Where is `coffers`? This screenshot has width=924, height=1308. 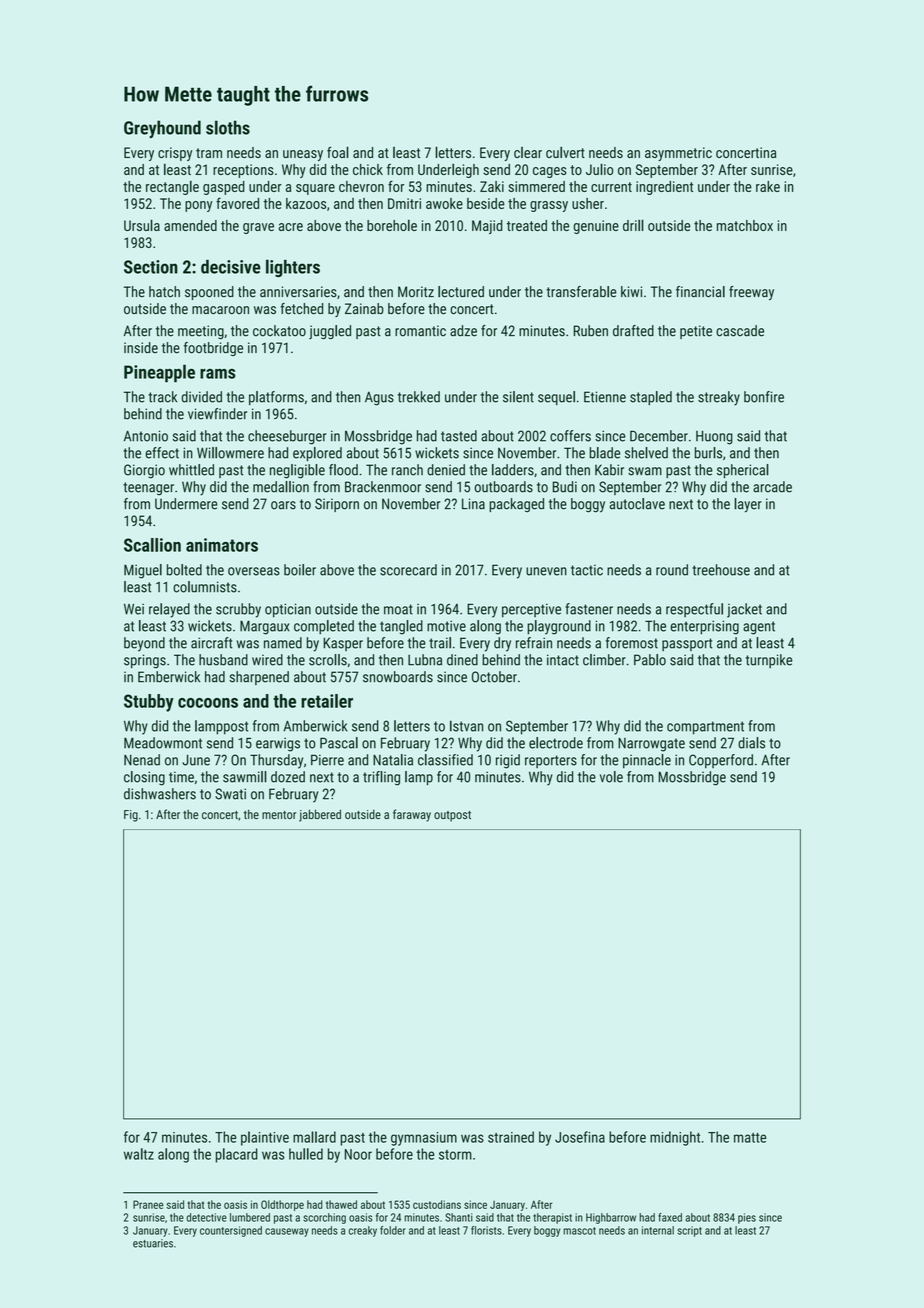 coffers is located at coordinates (570, 436).
